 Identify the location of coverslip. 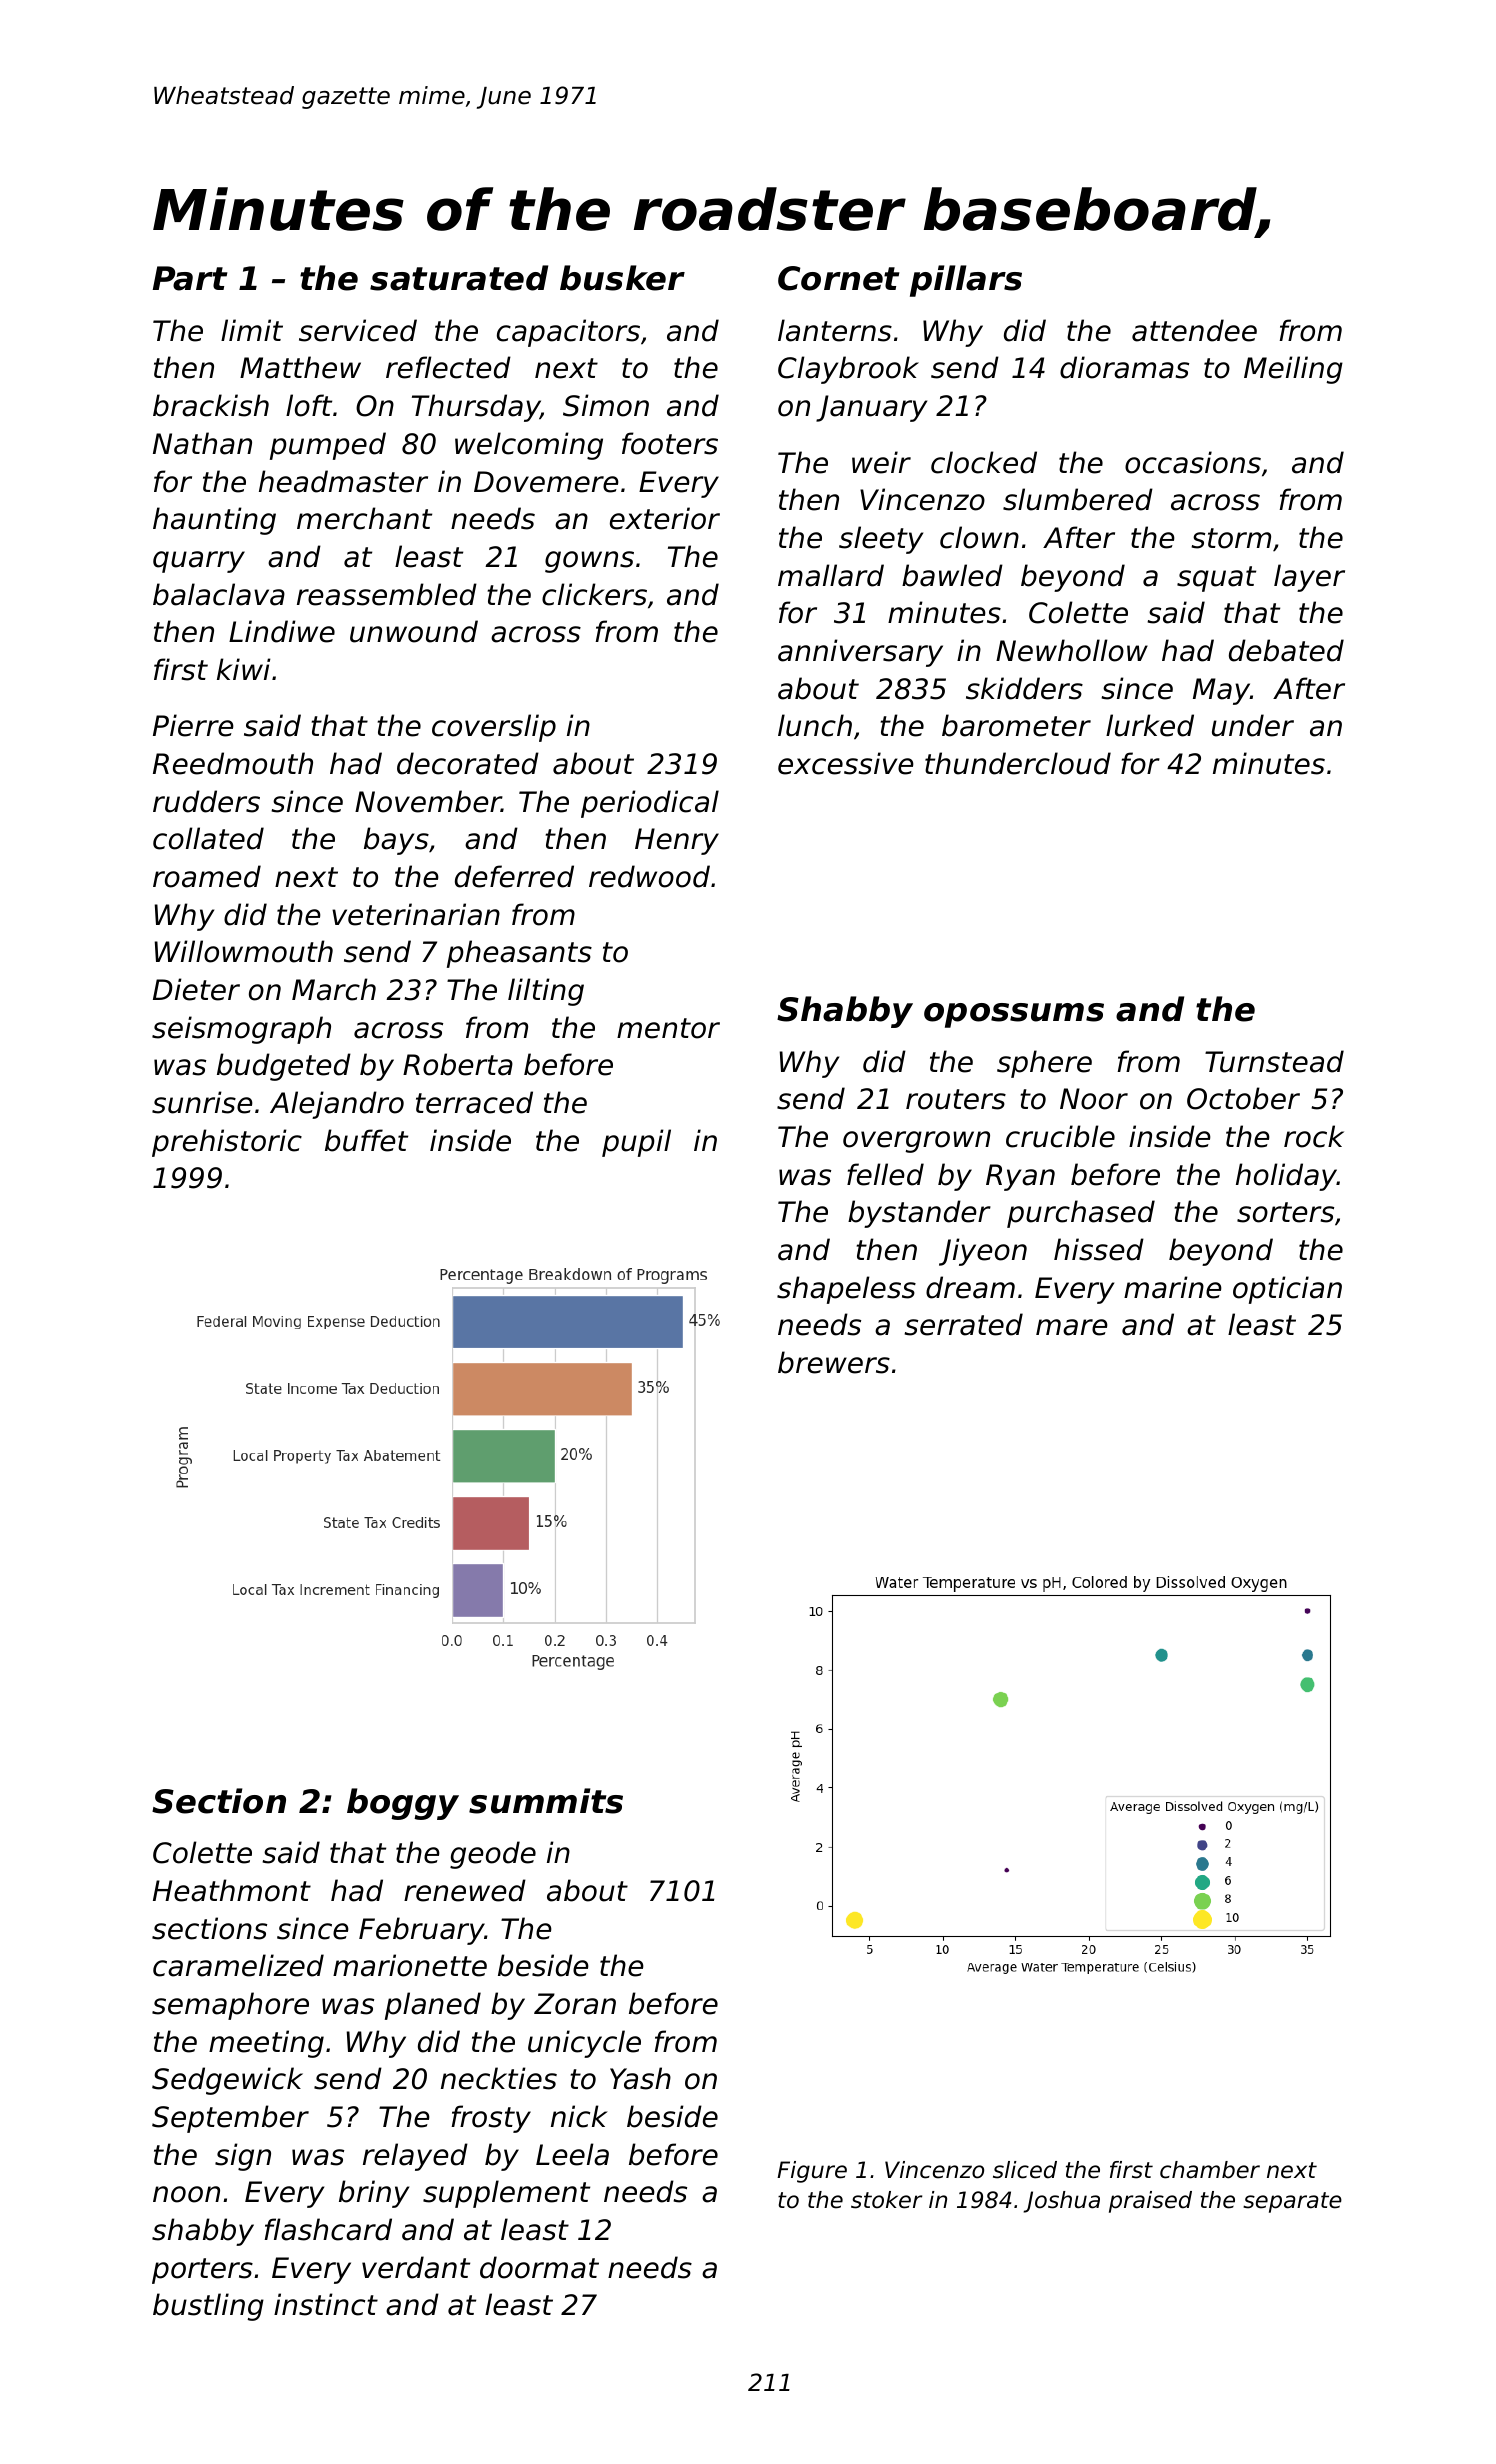
(494, 728).
